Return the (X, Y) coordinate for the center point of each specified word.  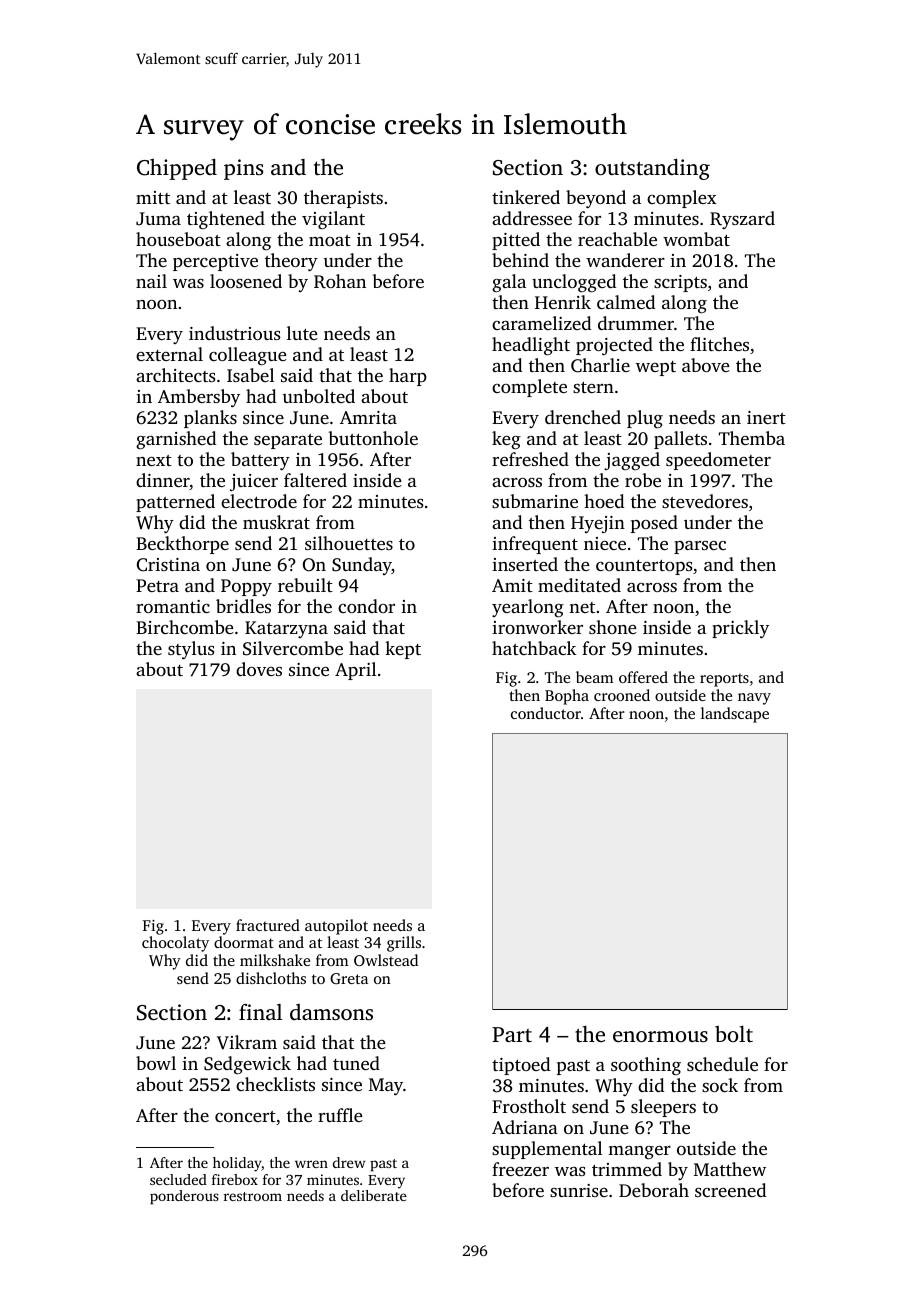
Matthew (730, 1169)
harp (408, 377)
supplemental (547, 1150)
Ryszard (742, 220)
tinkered (526, 197)
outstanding (652, 169)
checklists (275, 1084)
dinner (163, 481)
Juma (158, 219)
